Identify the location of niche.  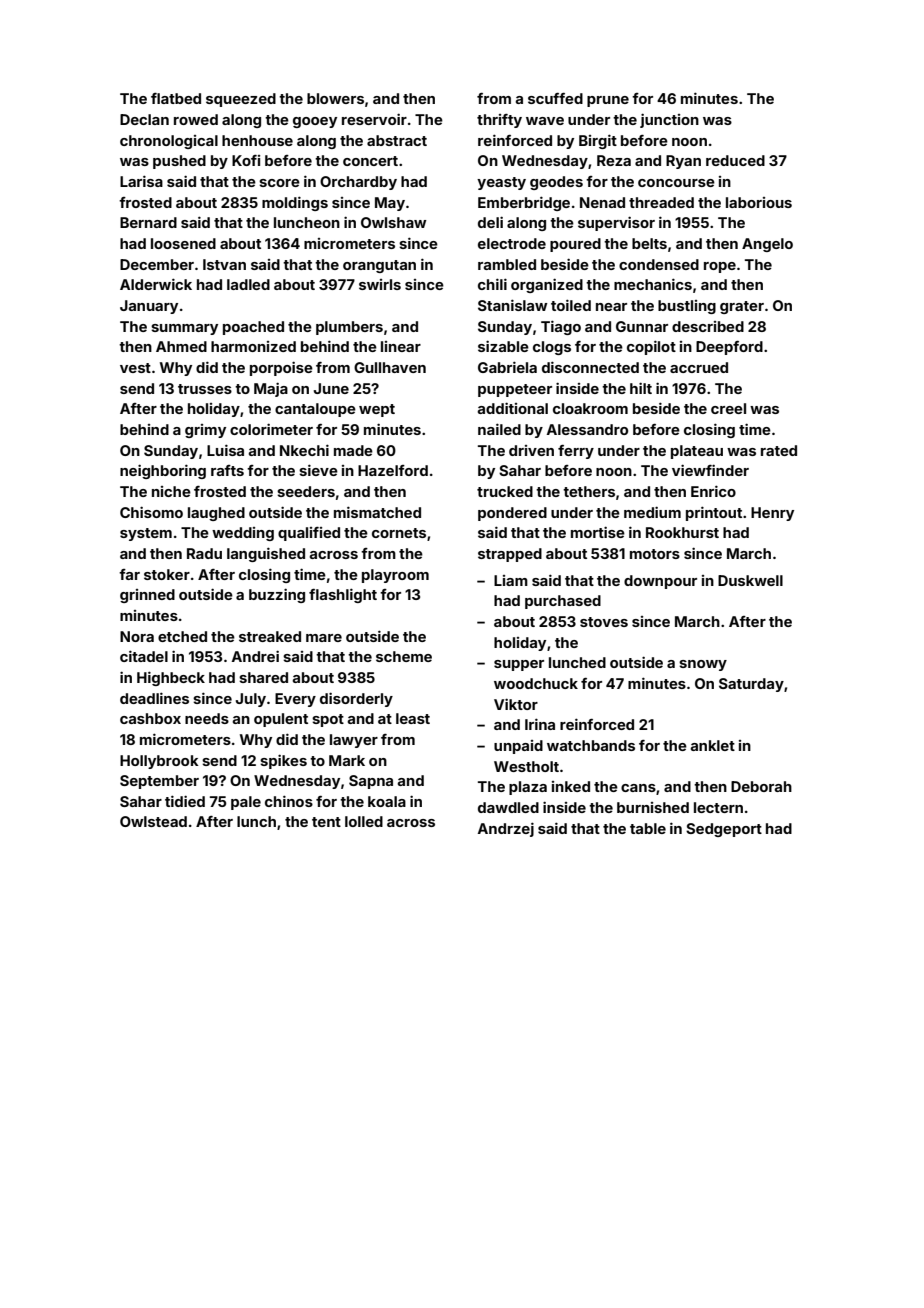
(171, 491).
